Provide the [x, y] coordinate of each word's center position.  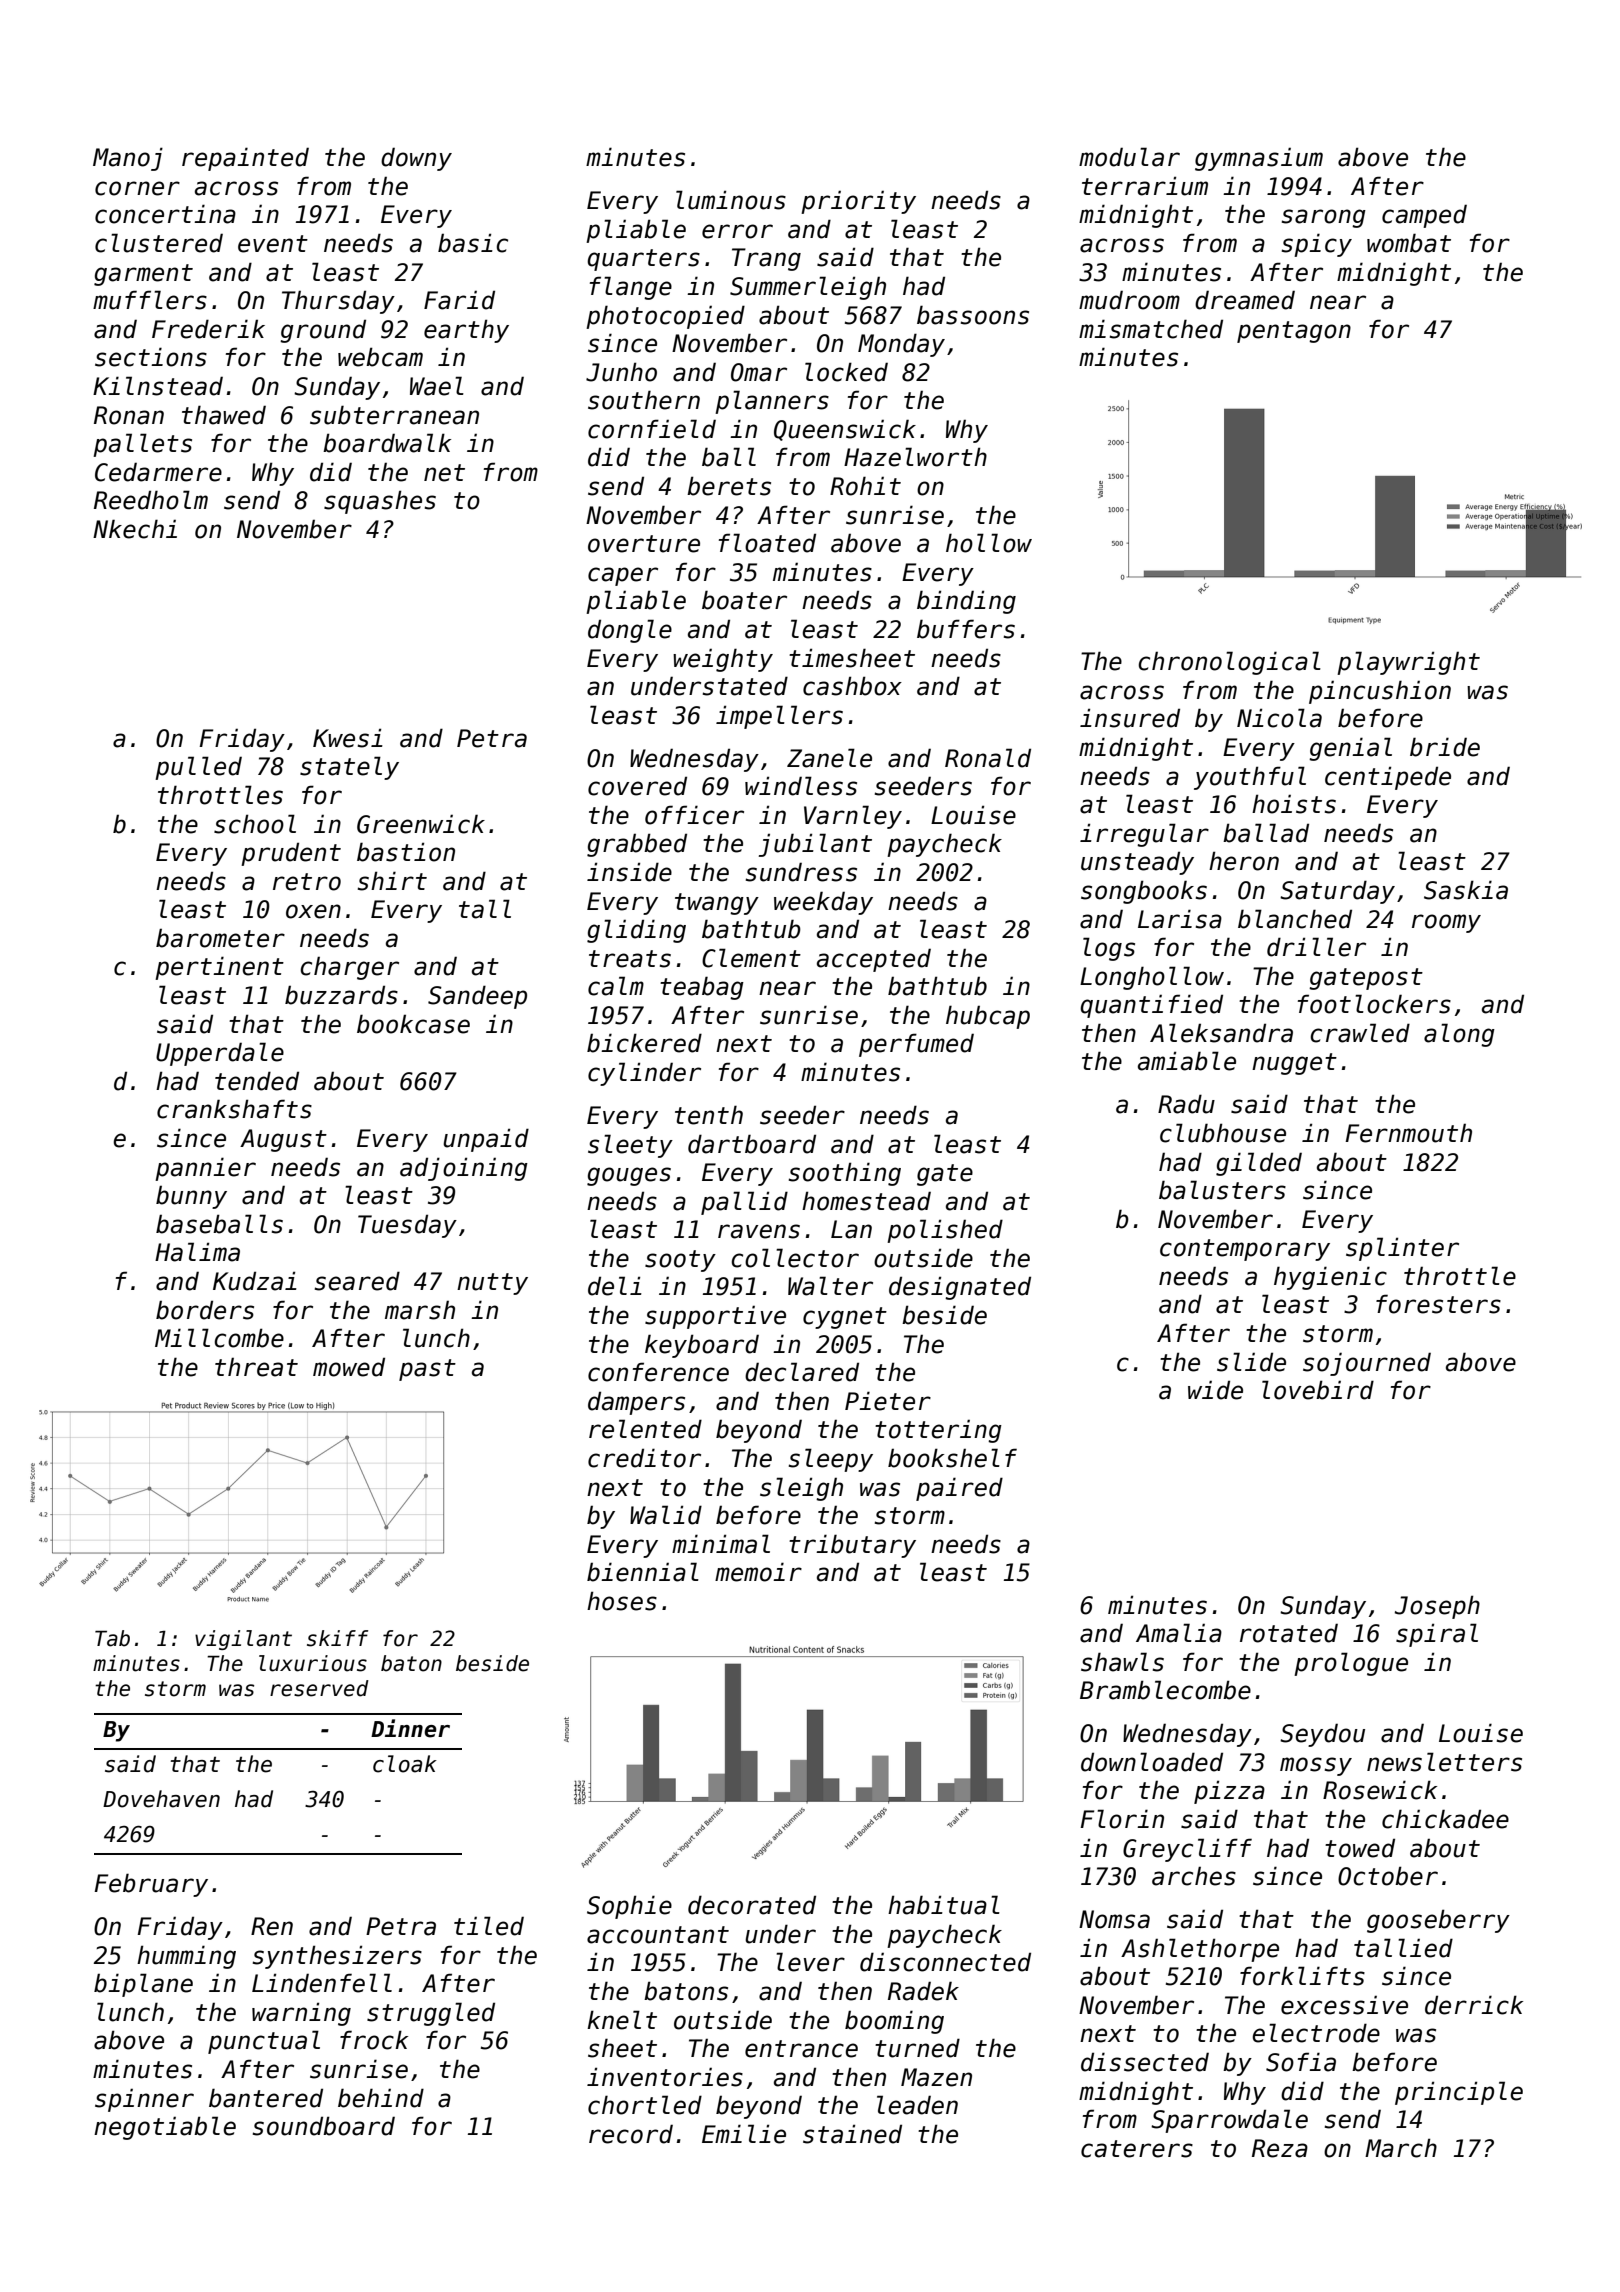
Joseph [1437, 1607]
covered [637, 786]
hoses [622, 1601]
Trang [766, 259]
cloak [405, 1764]
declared [802, 1372]
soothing [845, 1174]
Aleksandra [1221, 1033]
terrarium [1145, 186]
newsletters [1444, 1762]
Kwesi [348, 738]
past [427, 1370]
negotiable [165, 2128]
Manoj [128, 159]
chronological [1229, 663]
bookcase [413, 1024]
